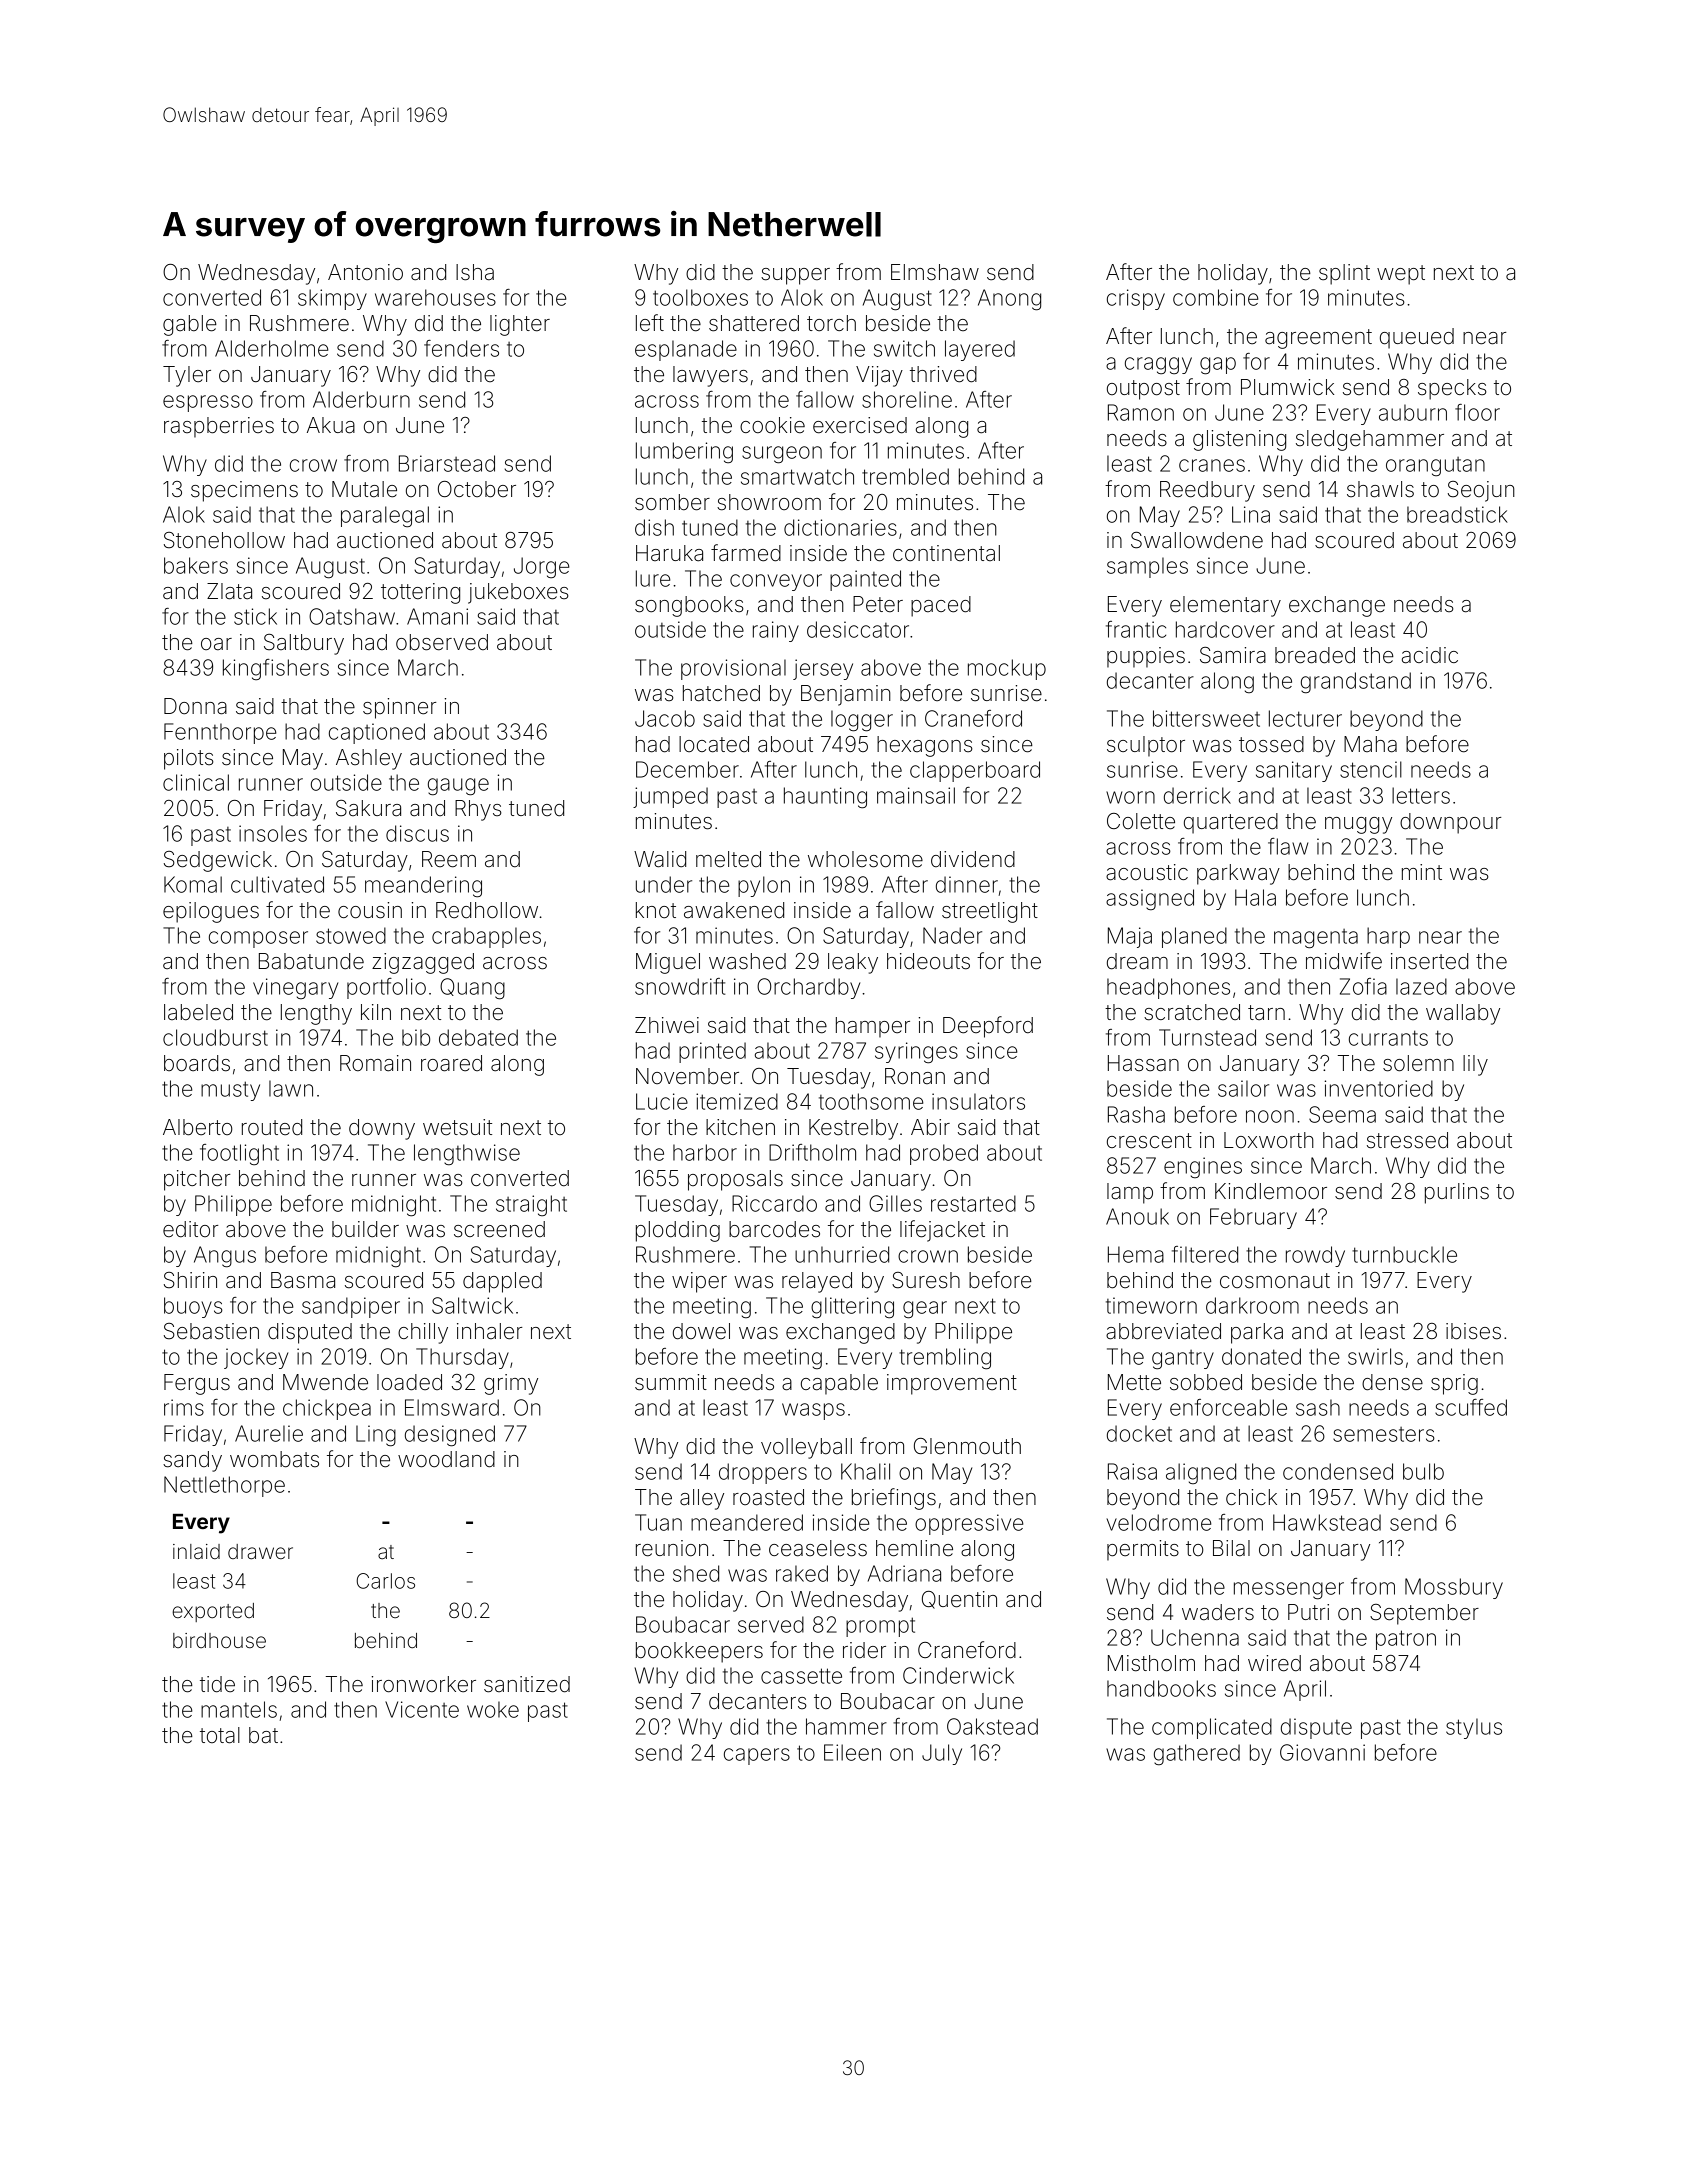 The height and width of the screenshot is (2178, 1683). Describe the element at coordinates (1475, 1065) in the screenshot. I see `lily` at that location.
